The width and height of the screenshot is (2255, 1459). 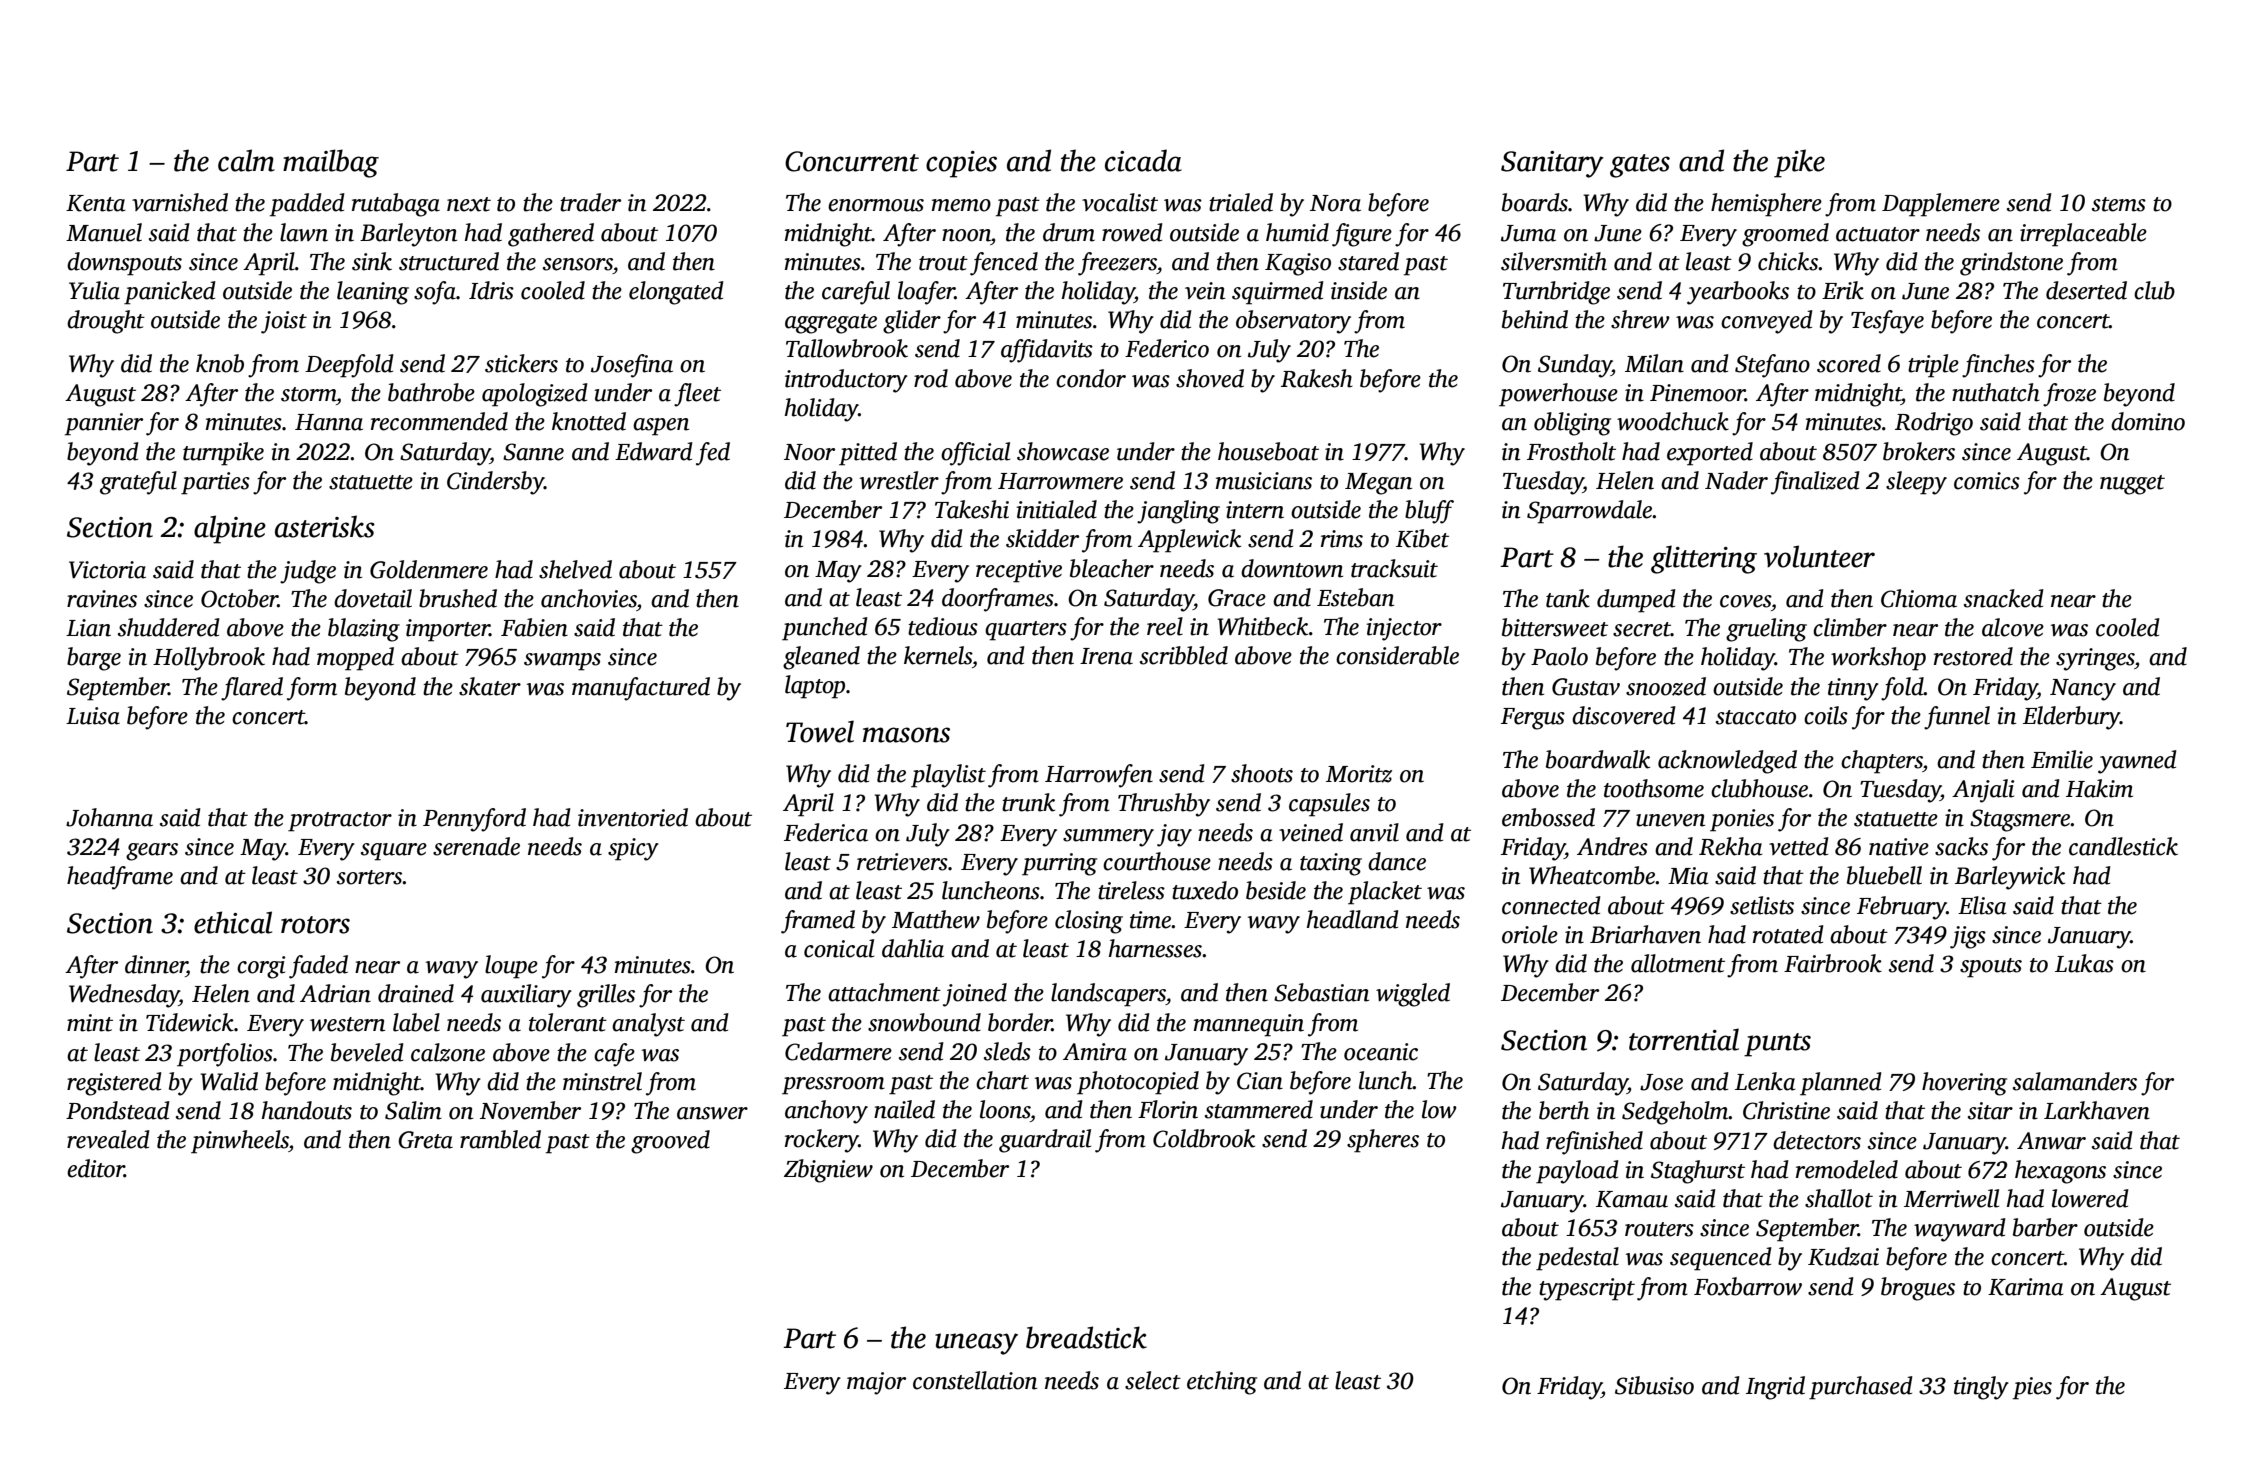 I want to click on dinner, so click(x=156, y=965).
